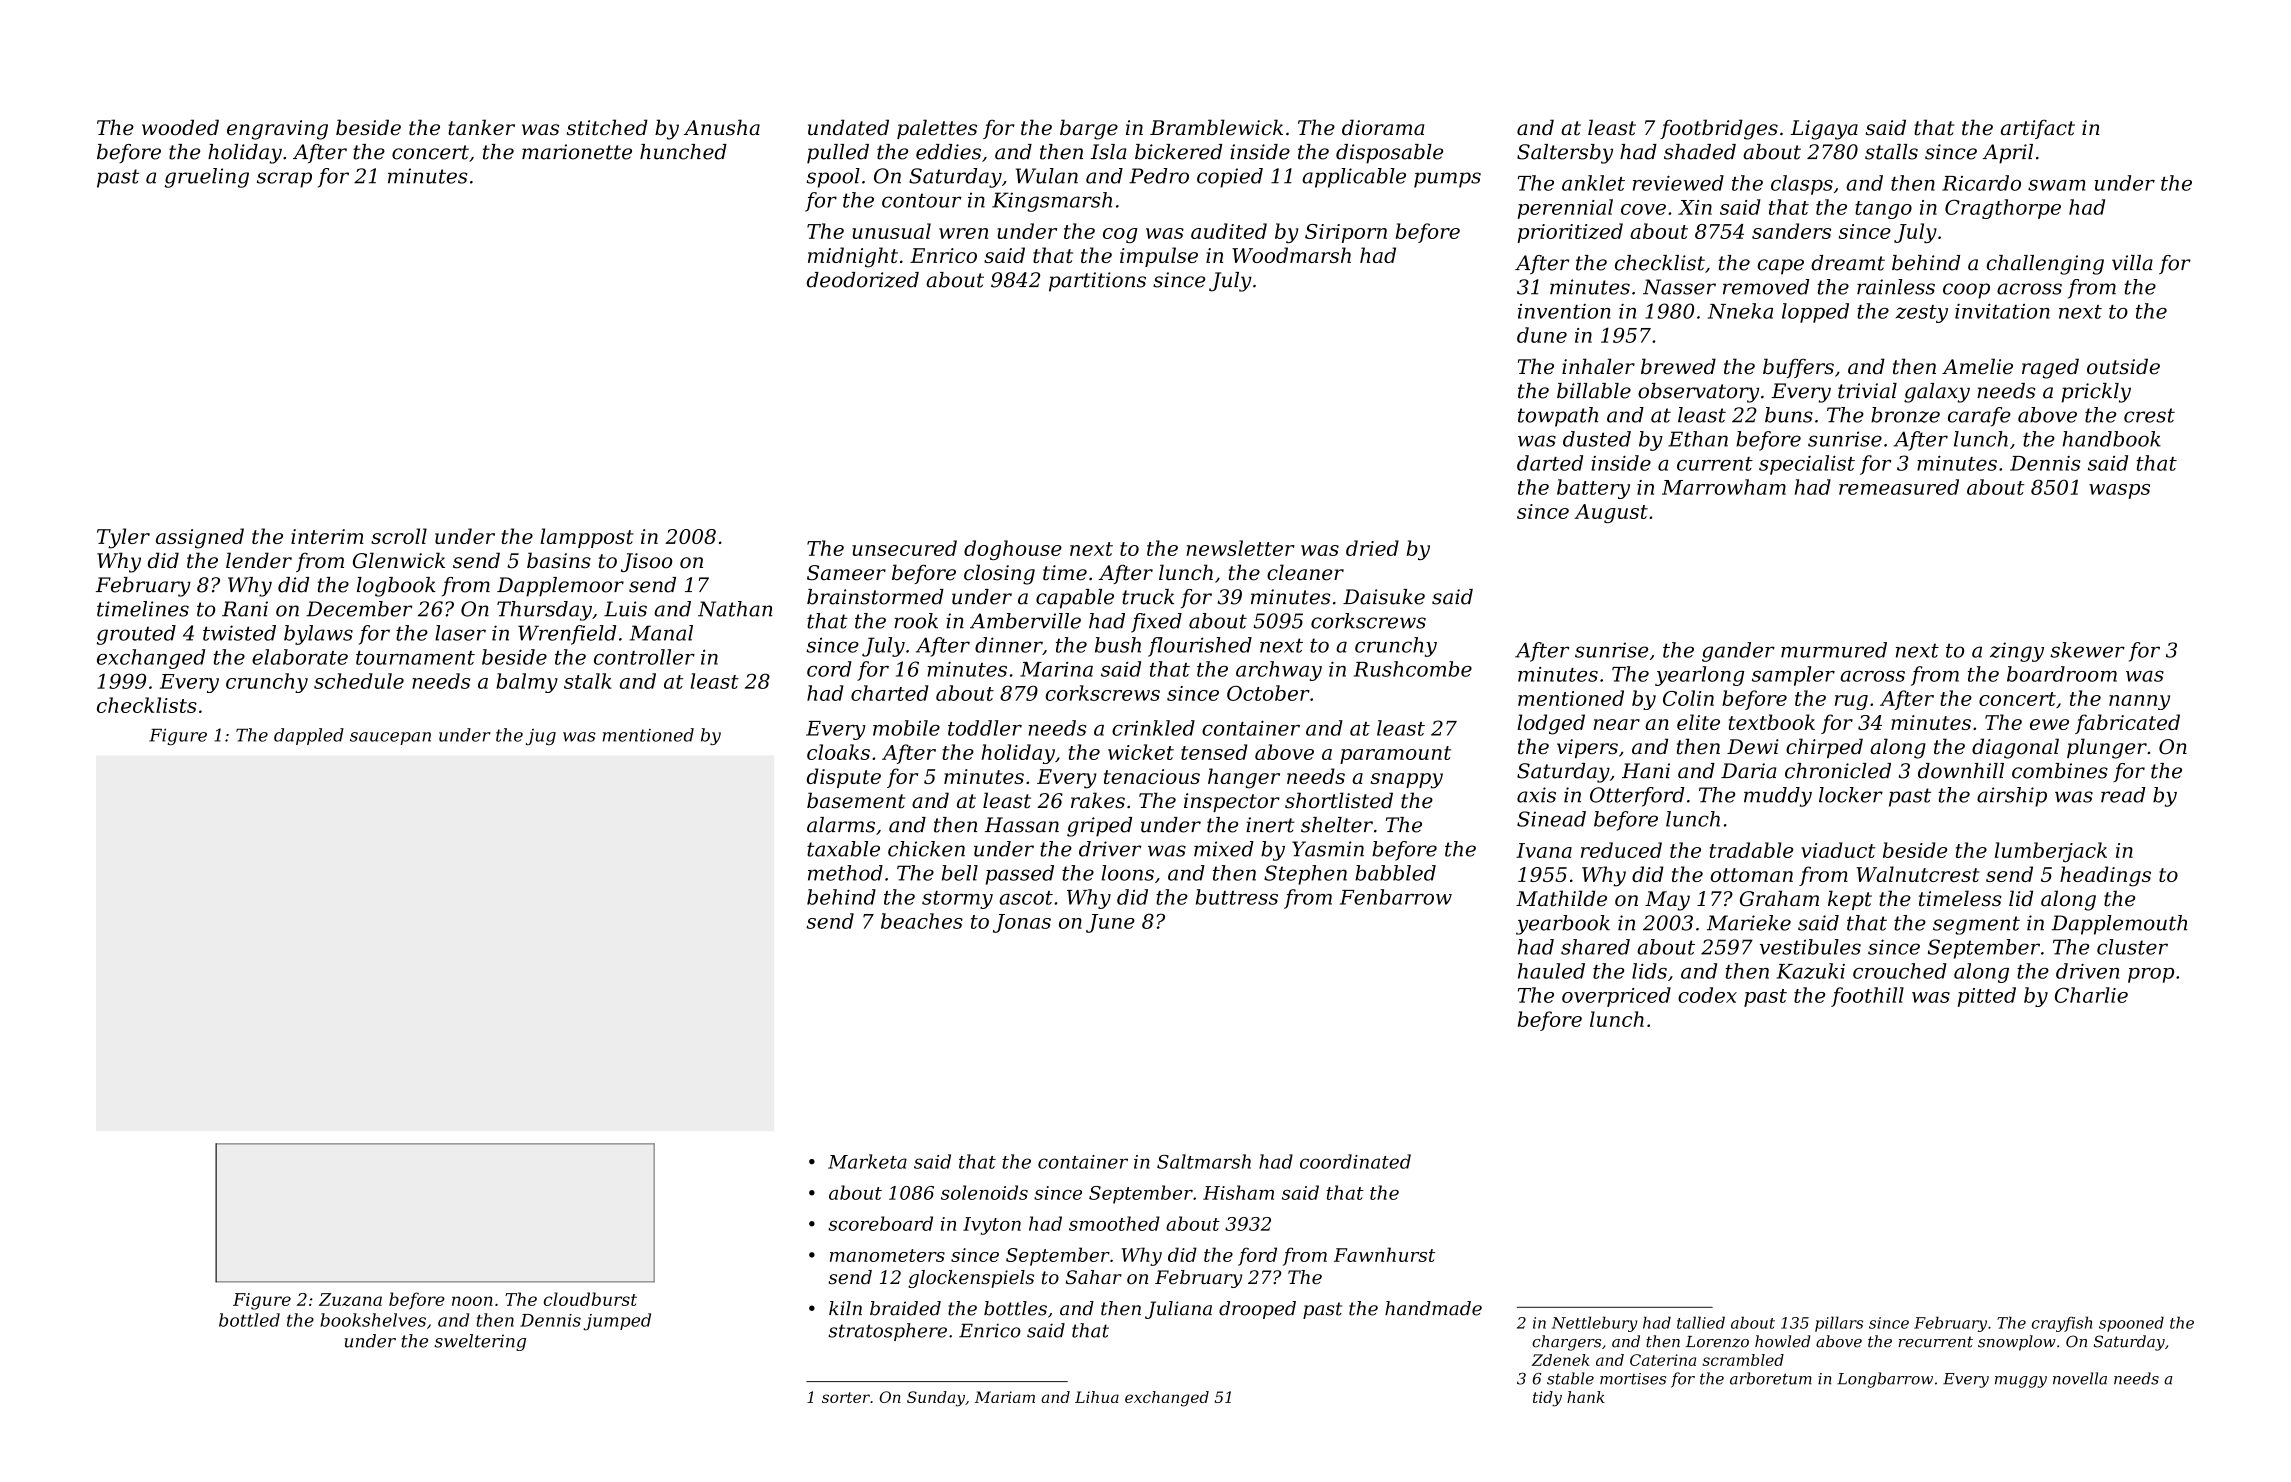 The width and height of the screenshot is (2291, 1482). Describe the element at coordinates (1616, 997) in the screenshot. I see `overpriced` at that location.
